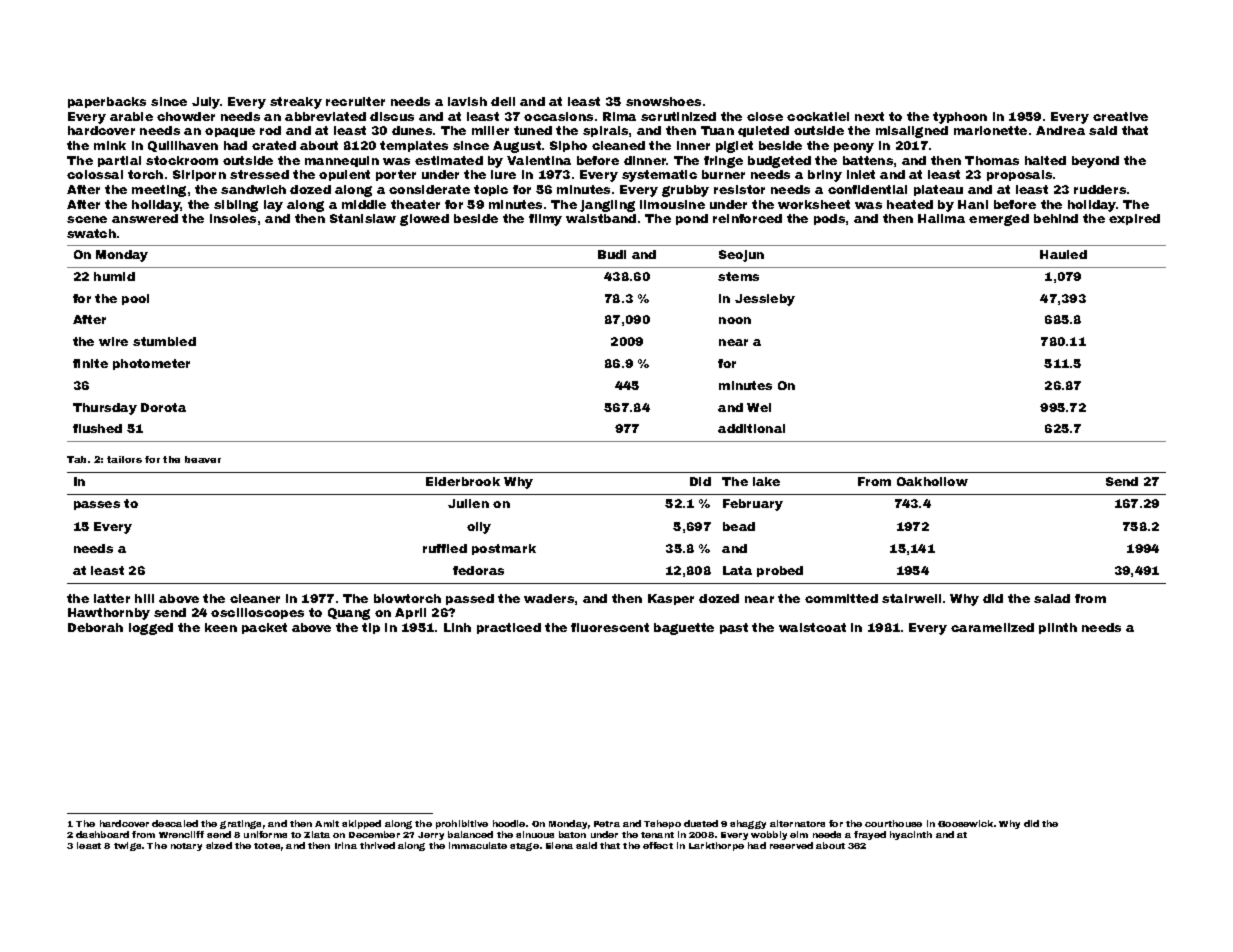  What do you see at coordinates (1063, 254) in the screenshot?
I see `Hauled` at bounding box center [1063, 254].
